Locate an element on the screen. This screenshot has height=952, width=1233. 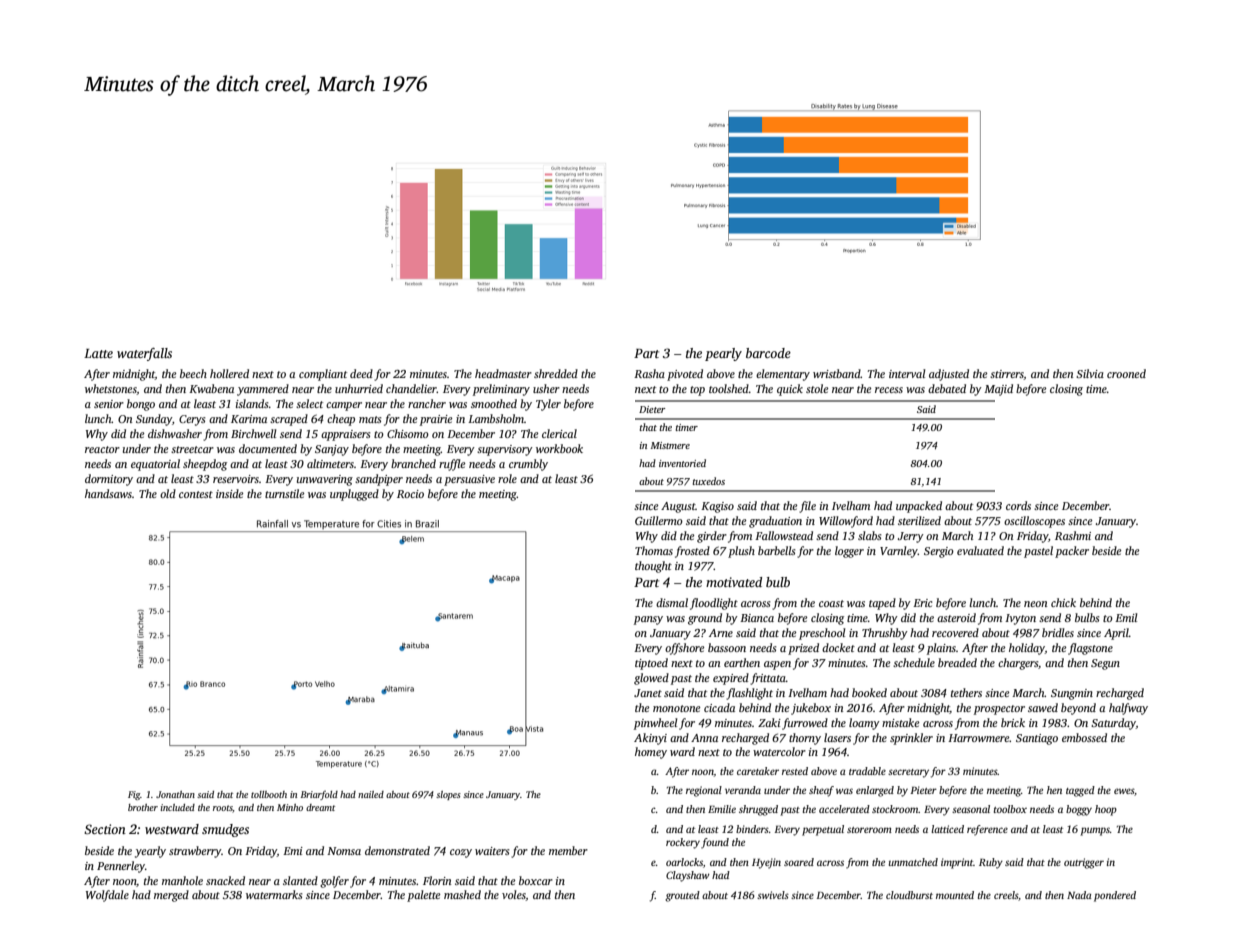
appraisers is located at coordinates (346, 435).
